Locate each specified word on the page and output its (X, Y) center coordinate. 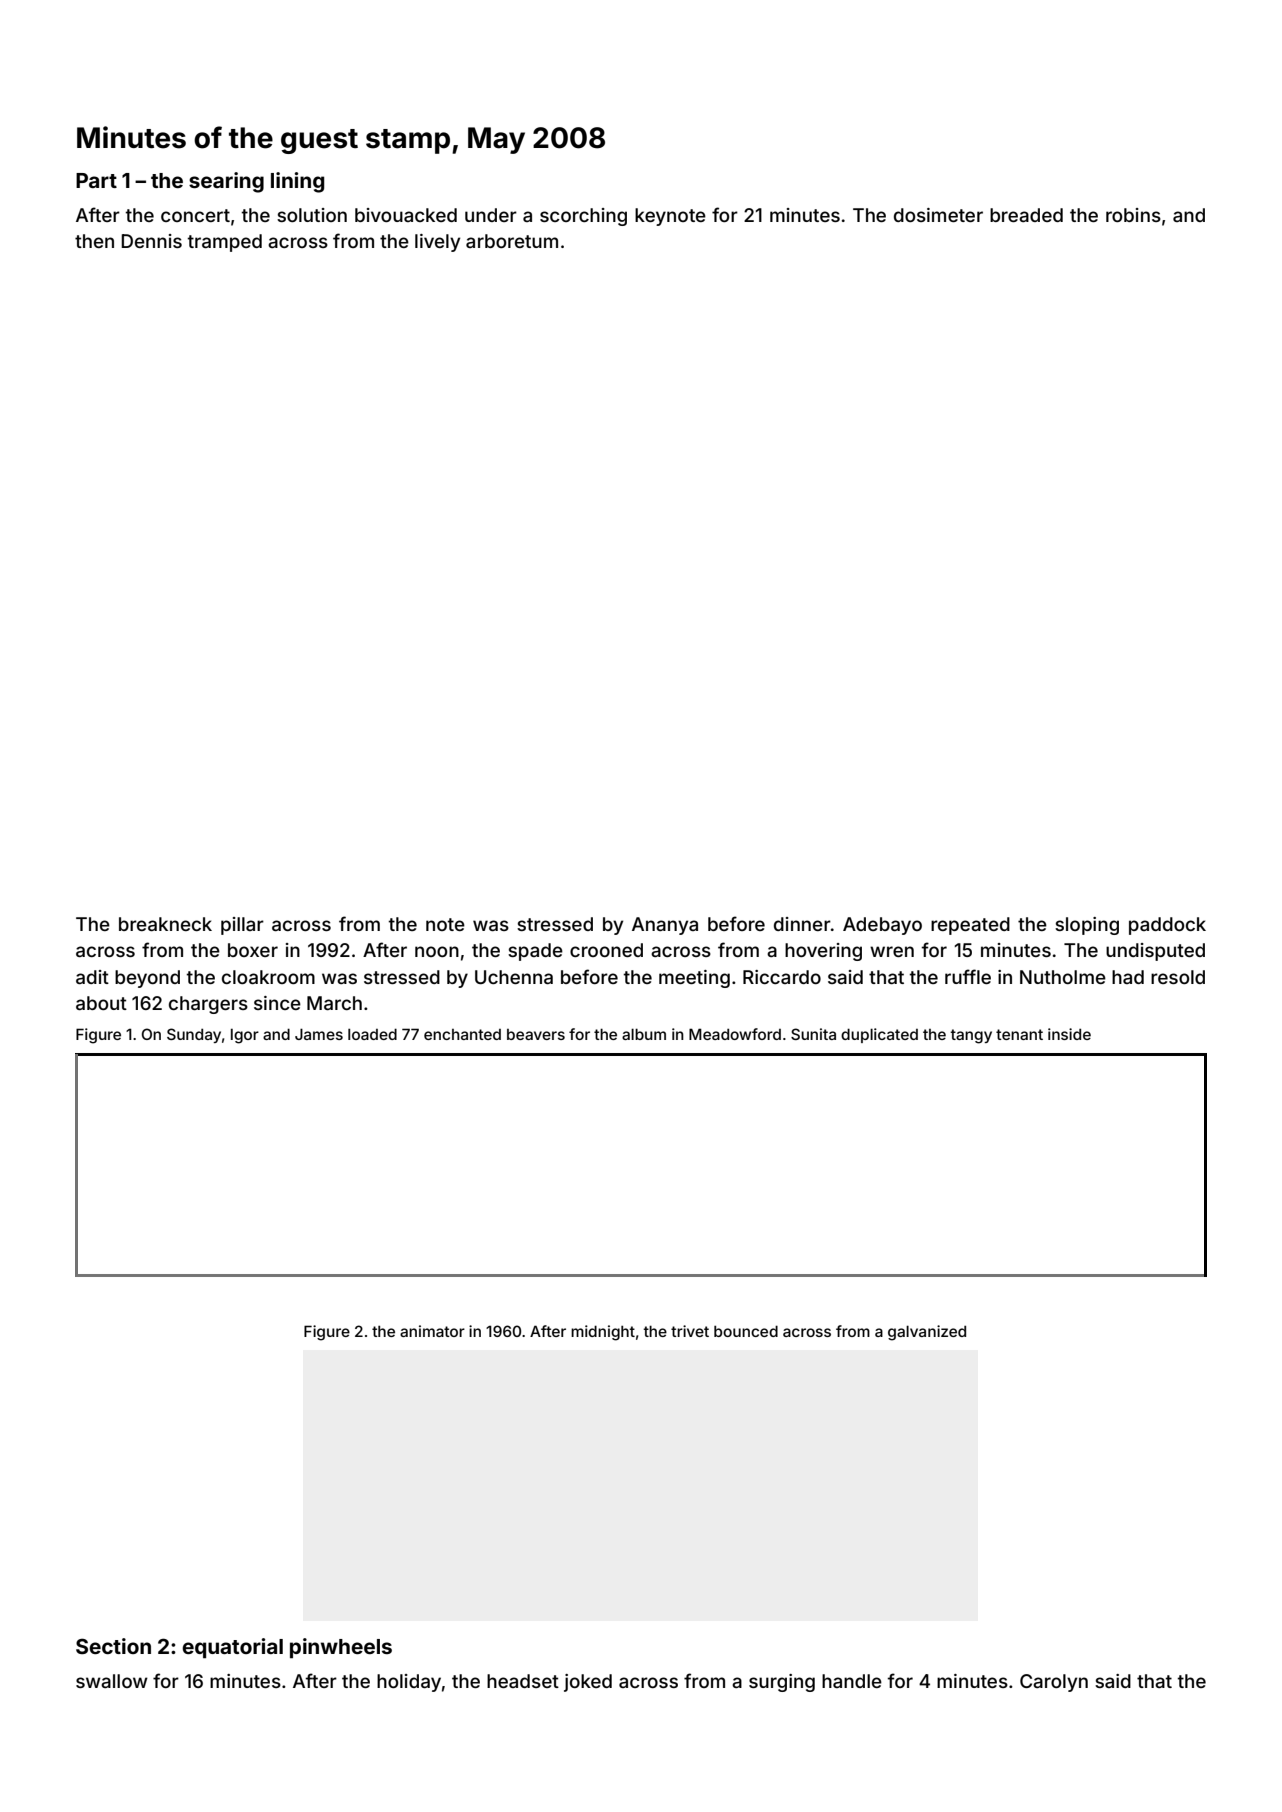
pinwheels (341, 1648)
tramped (225, 243)
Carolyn (1054, 1683)
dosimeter (938, 215)
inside (1069, 1034)
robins (1133, 215)
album (644, 1034)
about (101, 1003)
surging (782, 1683)
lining (297, 182)
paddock (1167, 926)
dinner (802, 924)
